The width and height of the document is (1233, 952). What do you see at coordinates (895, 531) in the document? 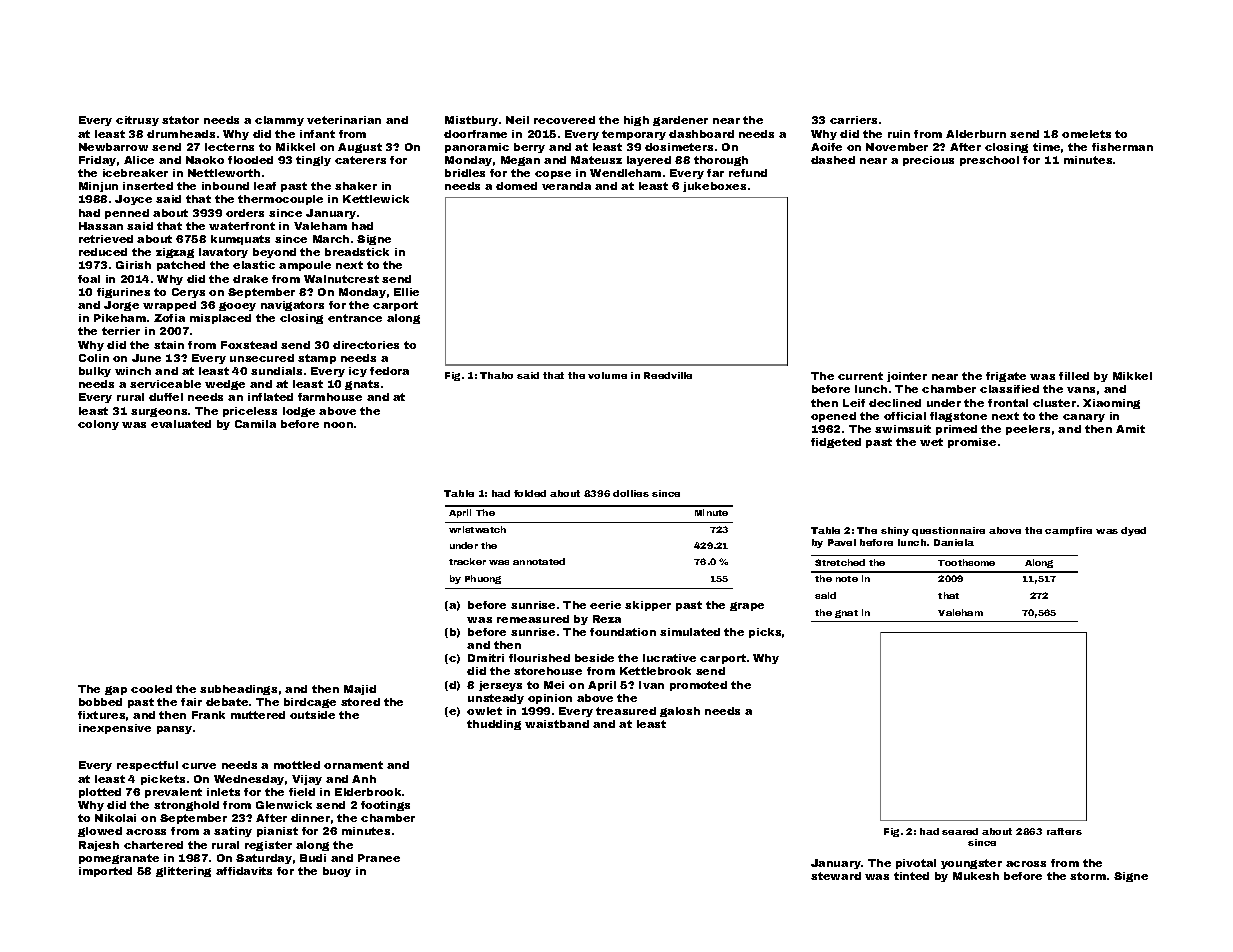
I see `shiny` at bounding box center [895, 531].
